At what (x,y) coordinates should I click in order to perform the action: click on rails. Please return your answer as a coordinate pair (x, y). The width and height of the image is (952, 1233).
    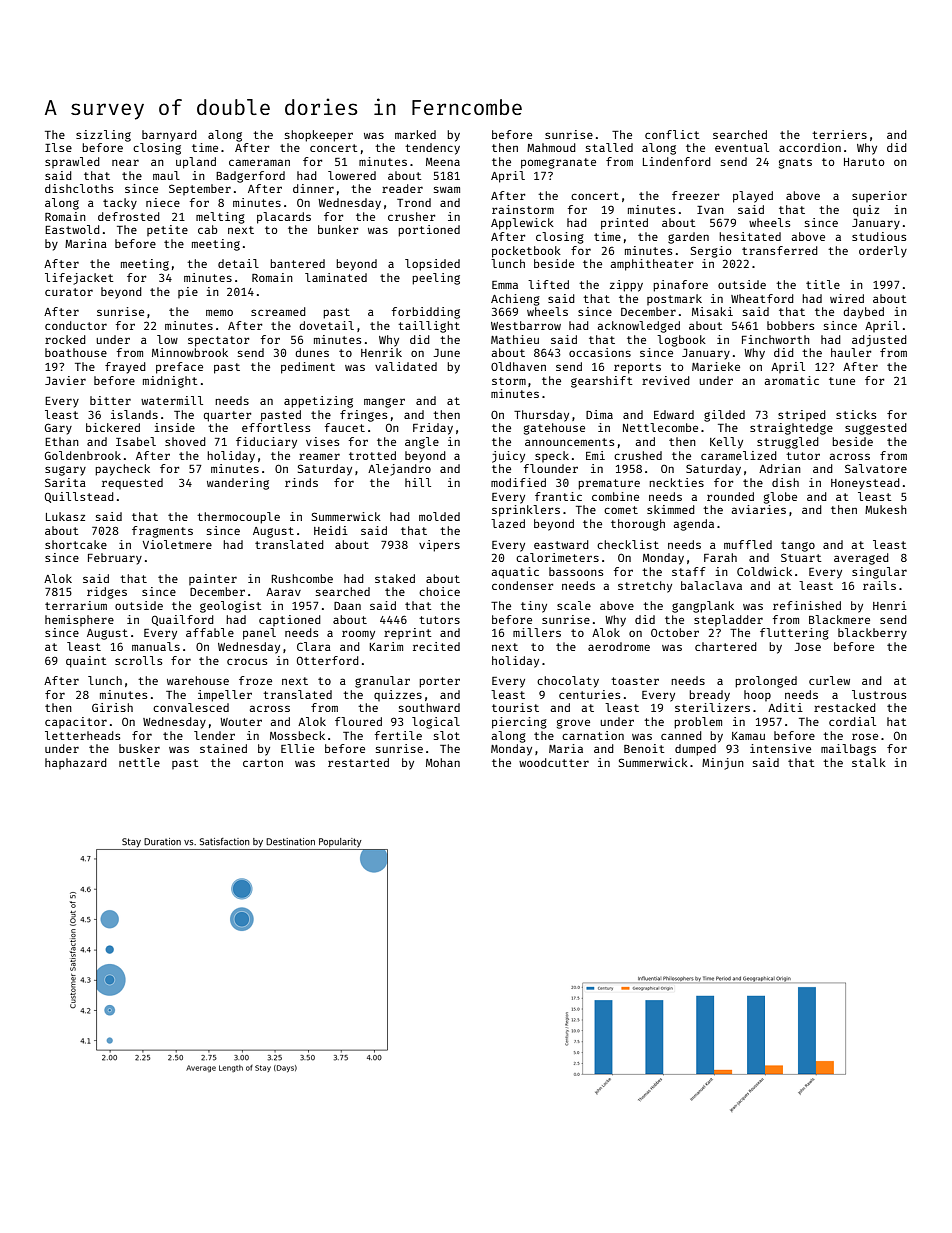
    Looking at the image, I should click on (879, 585).
